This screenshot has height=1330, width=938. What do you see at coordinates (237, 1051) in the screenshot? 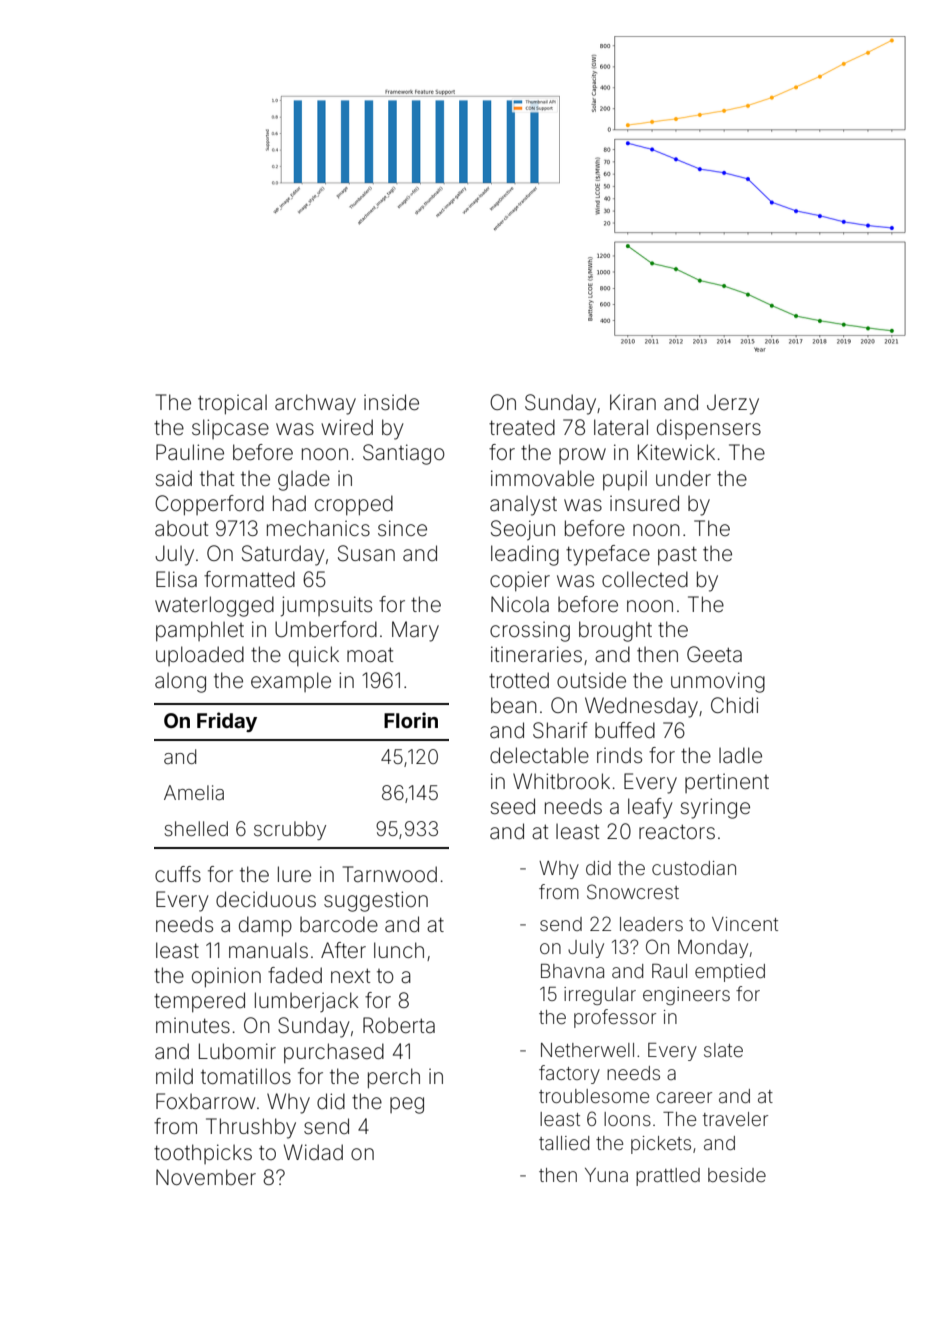
I see `Lubomir` at bounding box center [237, 1051].
